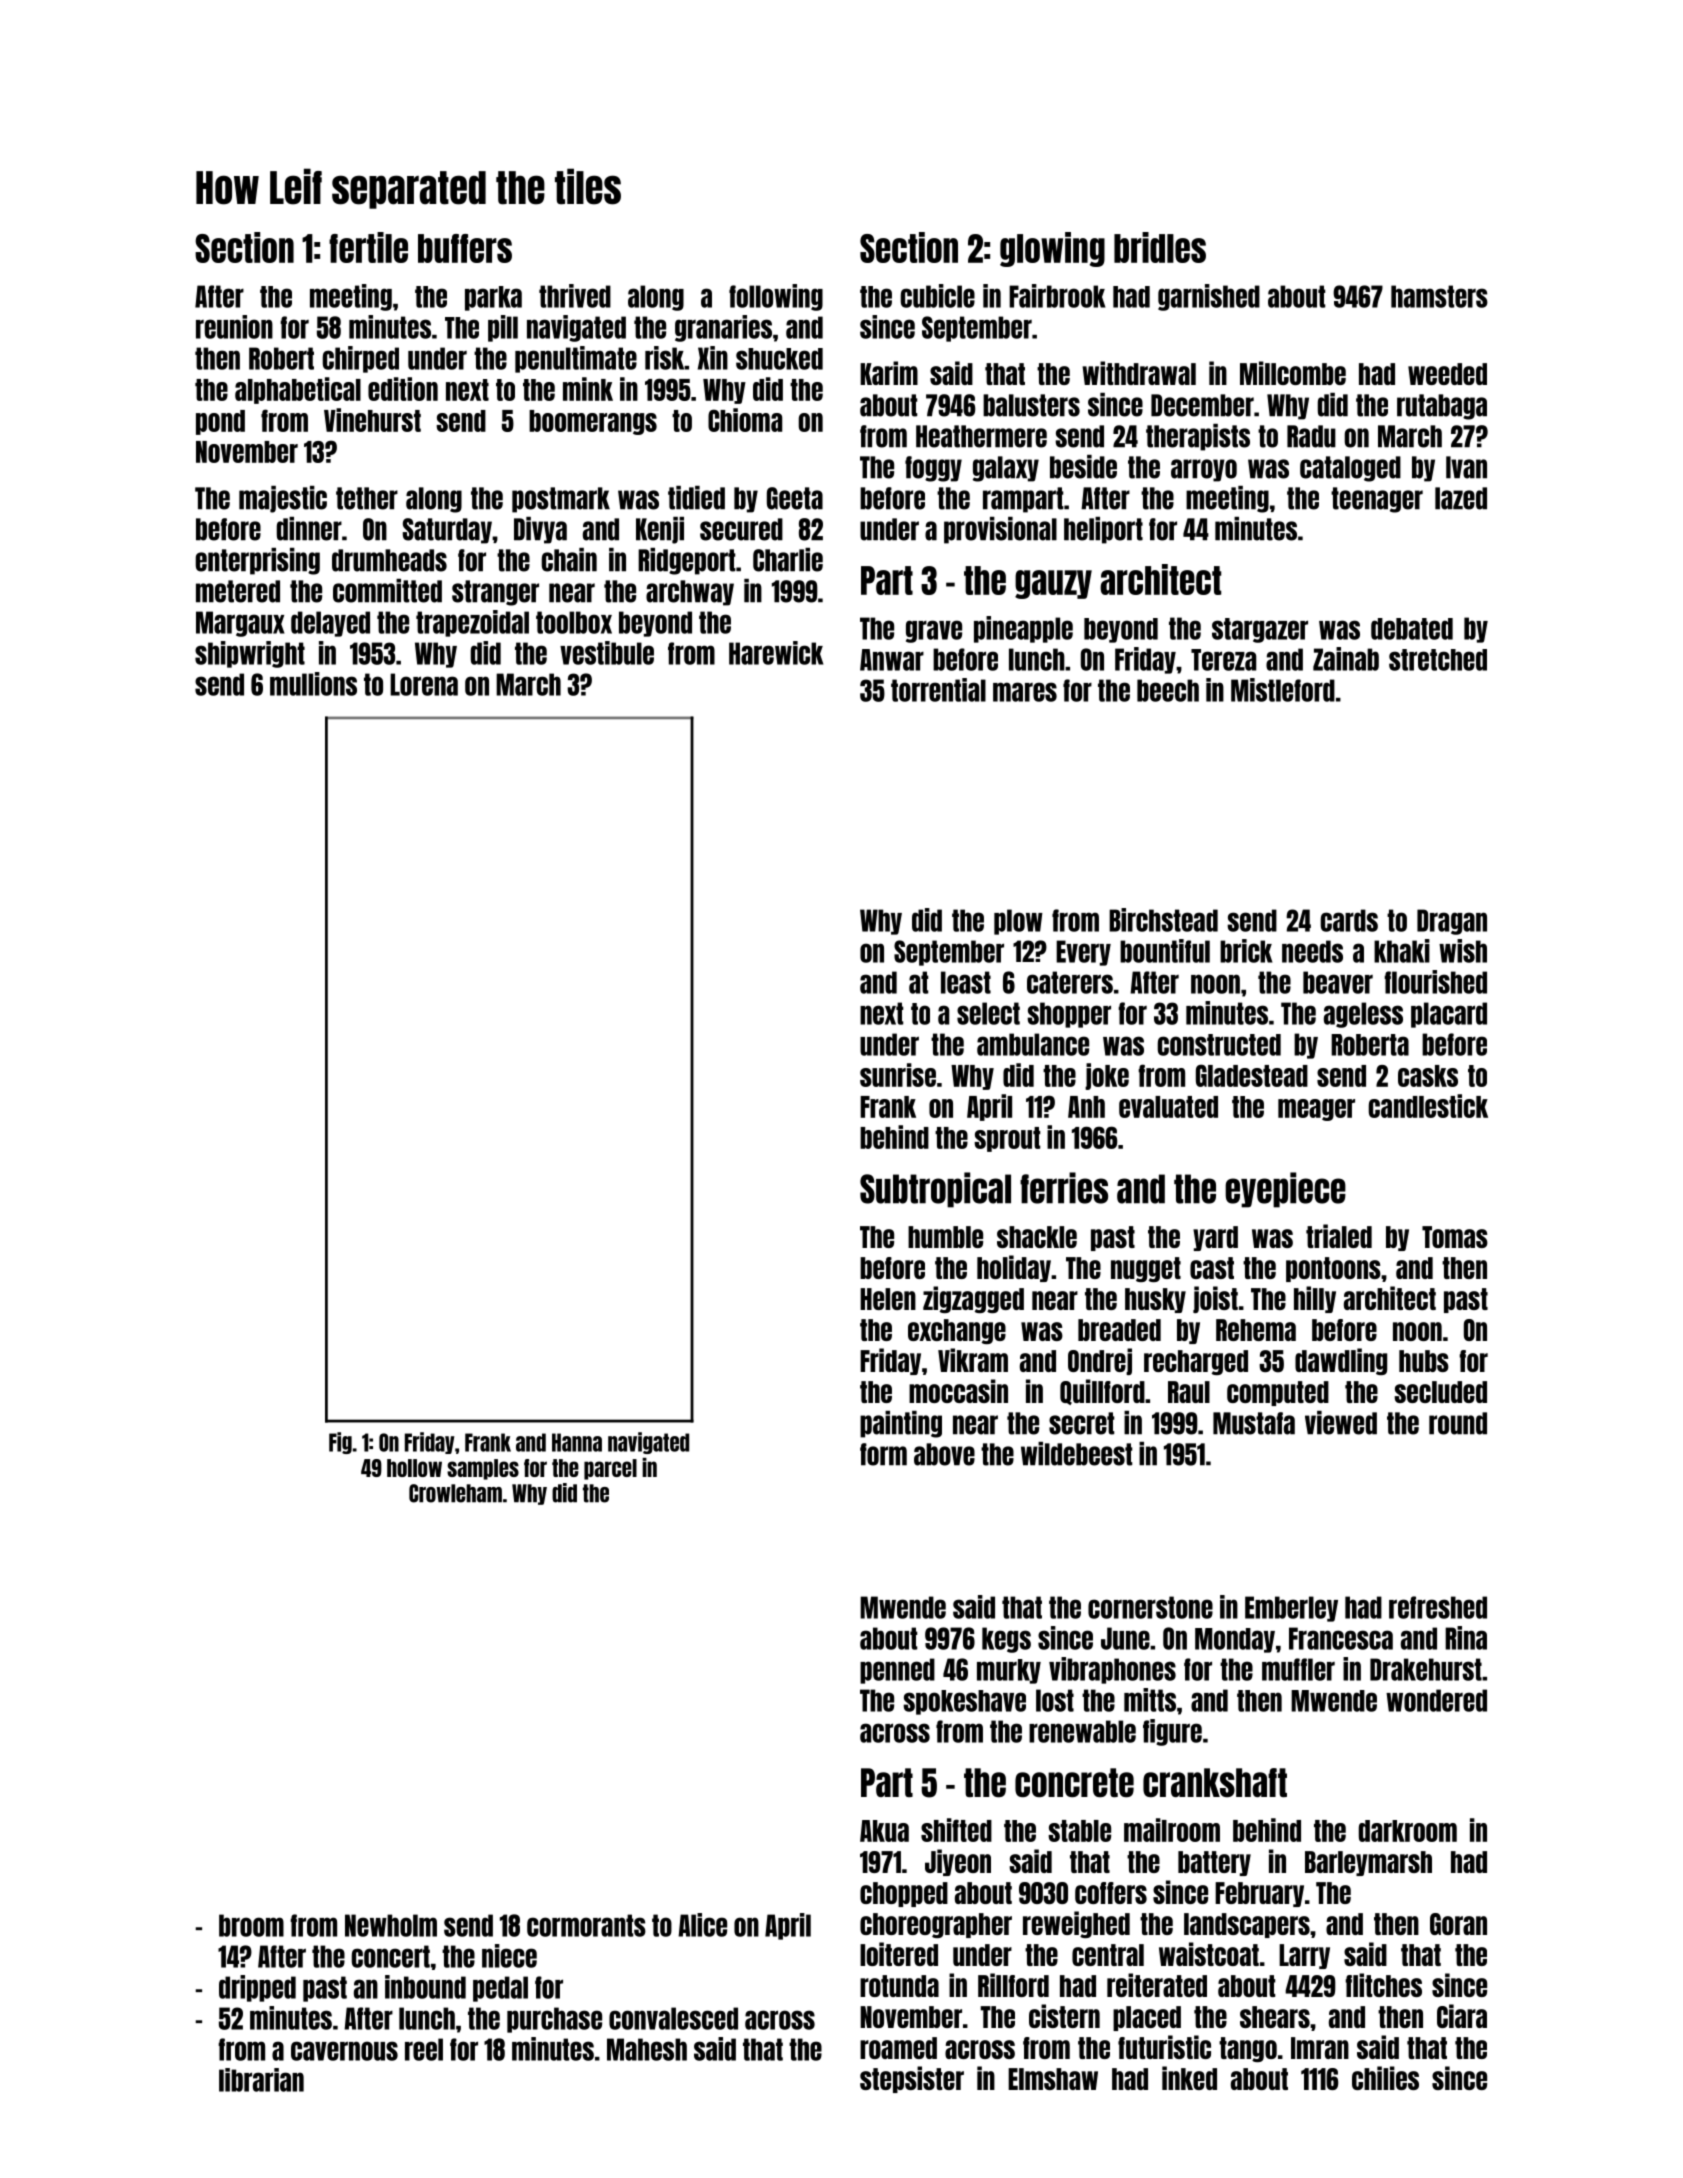 Image resolution: width=1683 pixels, height=2178 pixels. What do you see at coordinates (889, 373) in the document?
I see `Karim` at bounding box center [889, 373].
